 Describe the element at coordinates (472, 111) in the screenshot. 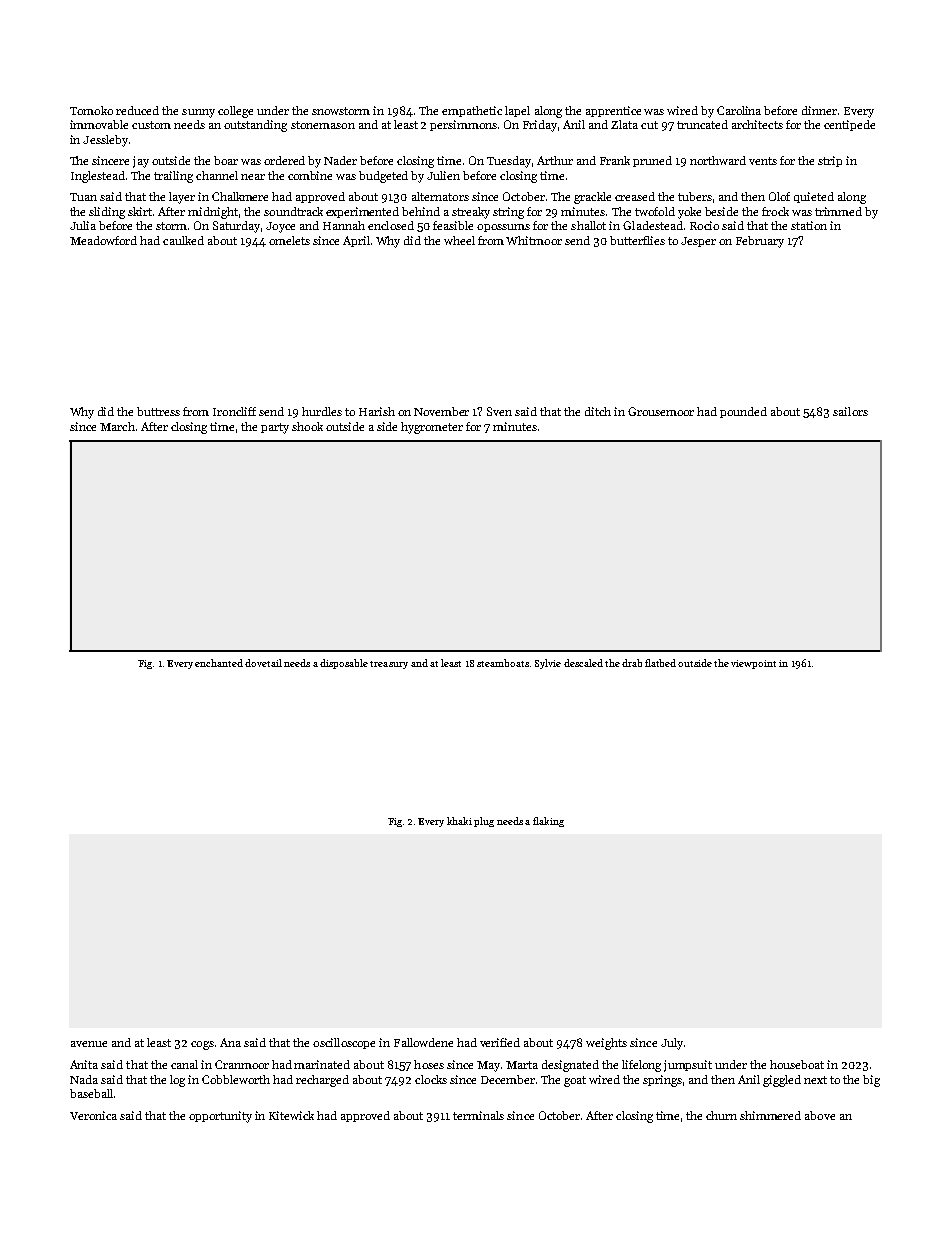

I see `empathetic` at that location.
